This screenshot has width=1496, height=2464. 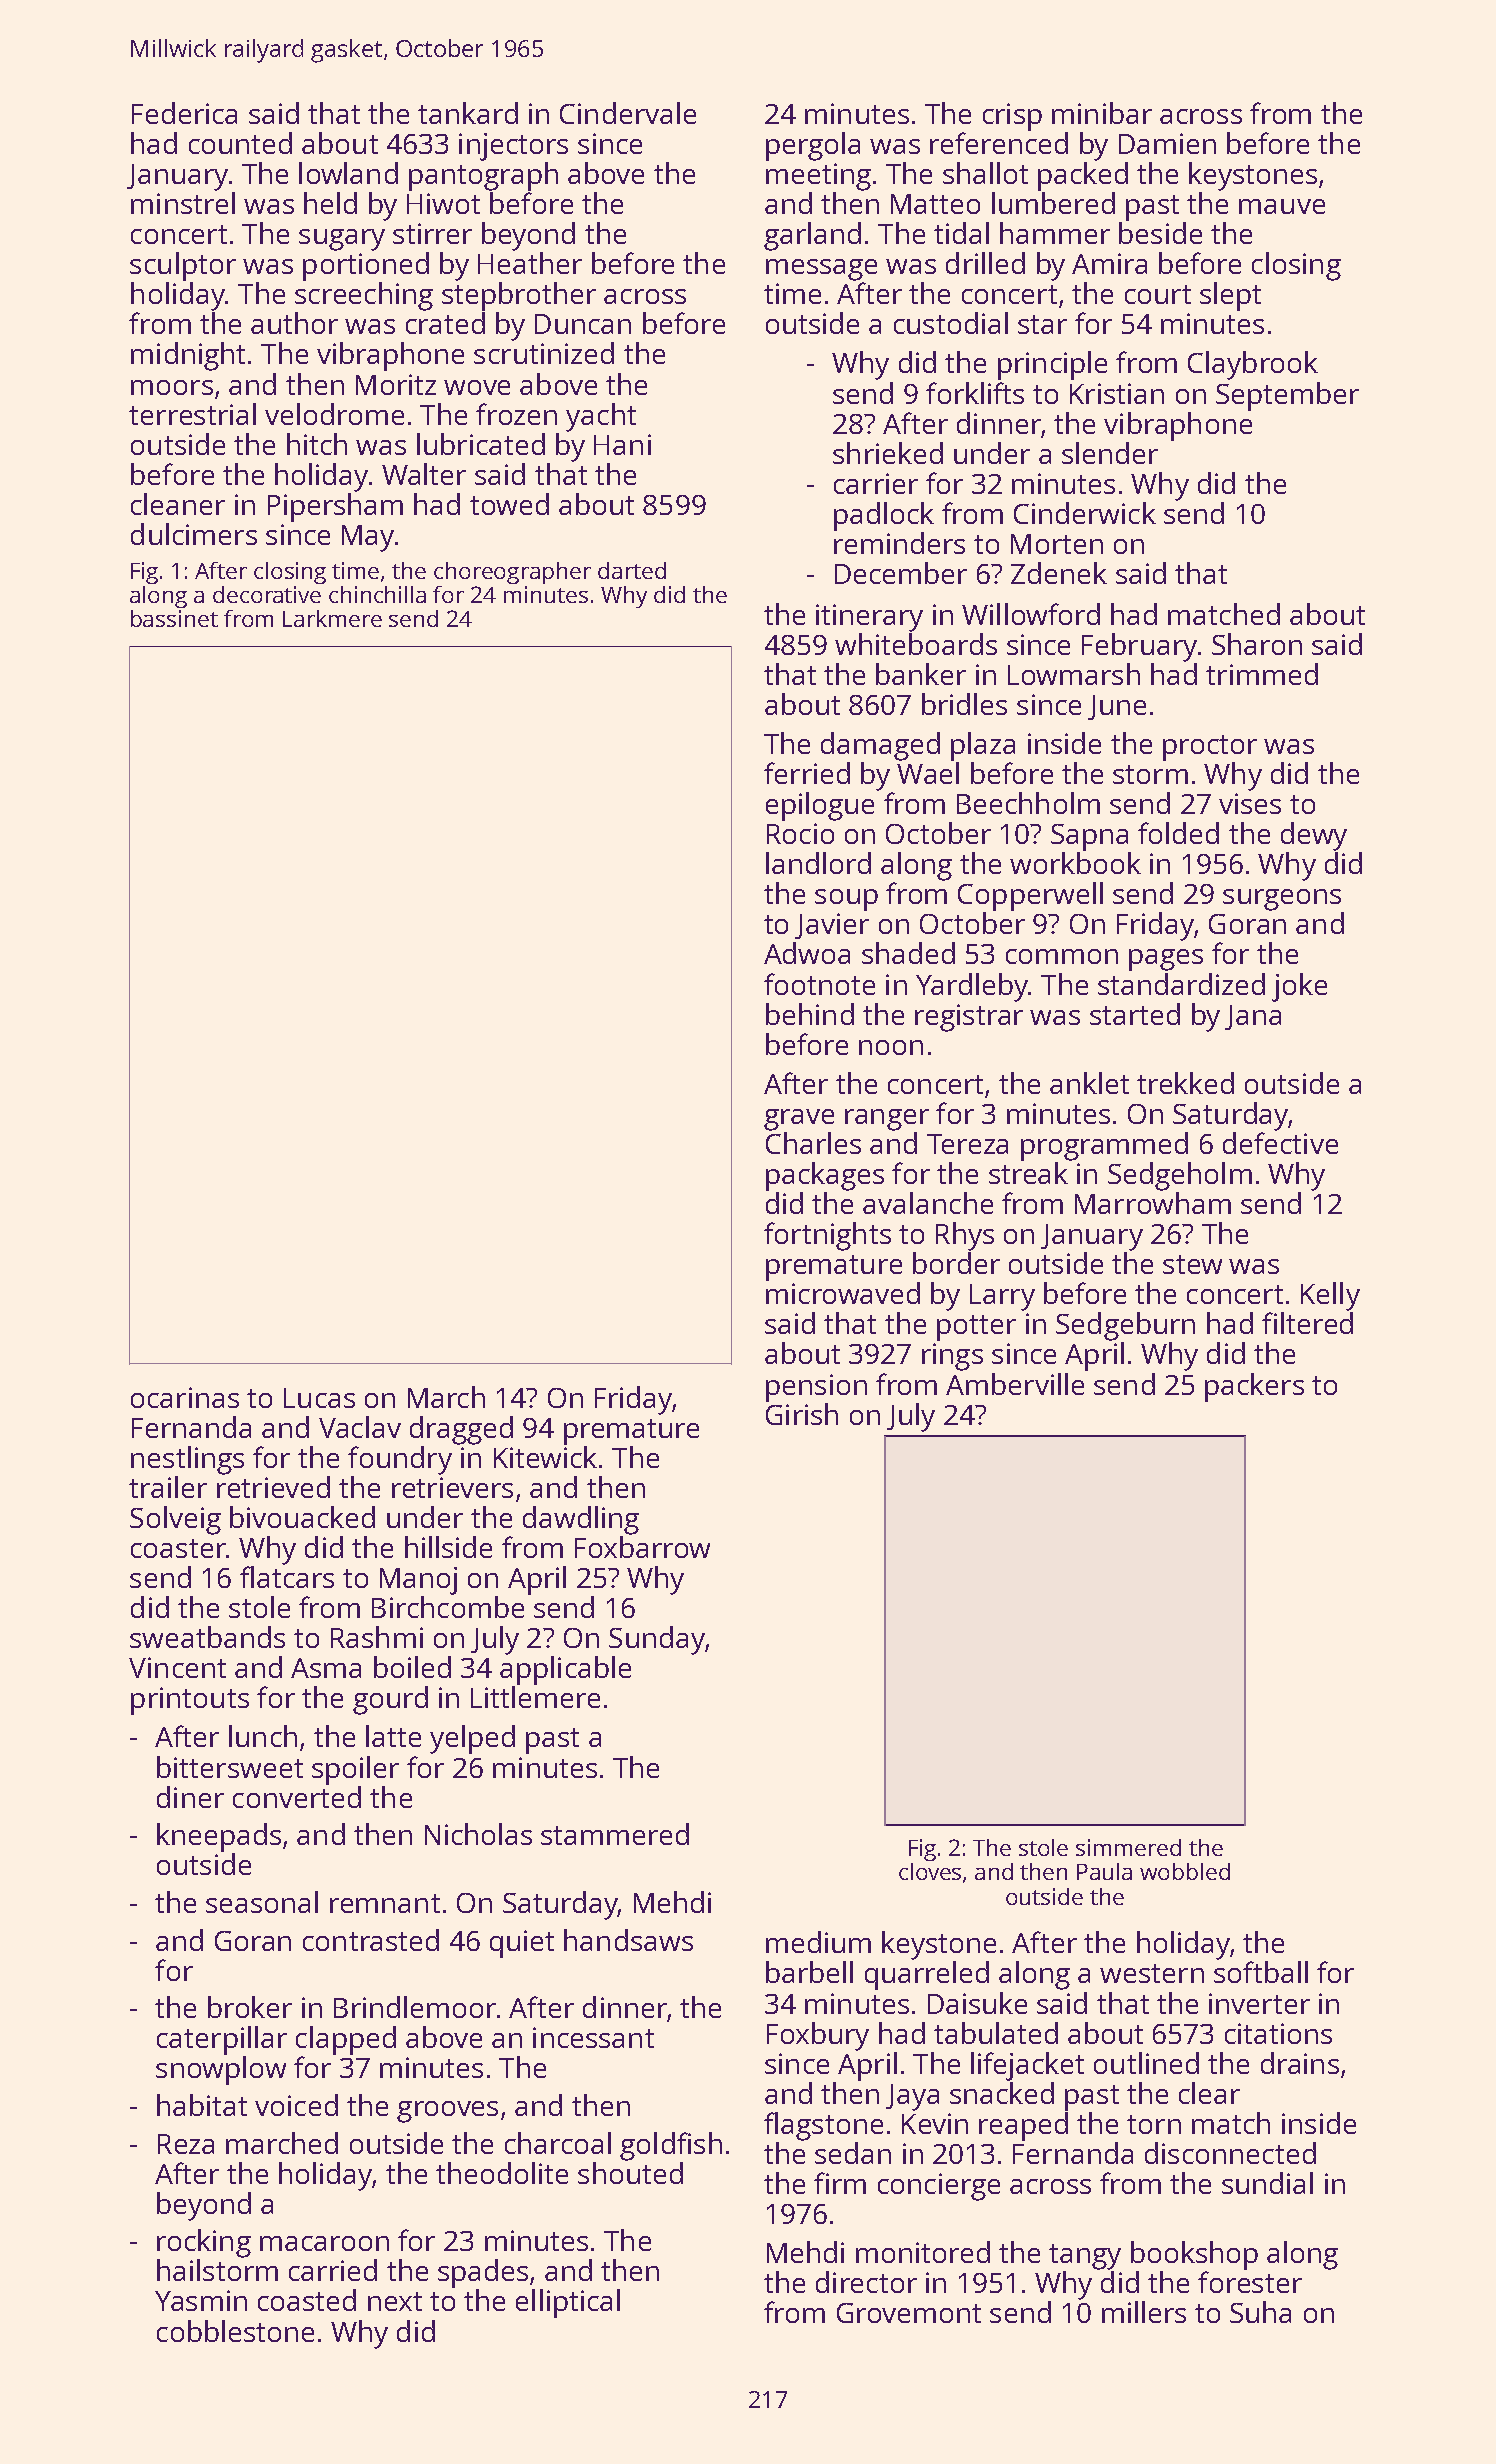 What do you see at coordinates (346, 2040) in the screenshot?
I see `clapped` at bounding box center [346, 2040].
